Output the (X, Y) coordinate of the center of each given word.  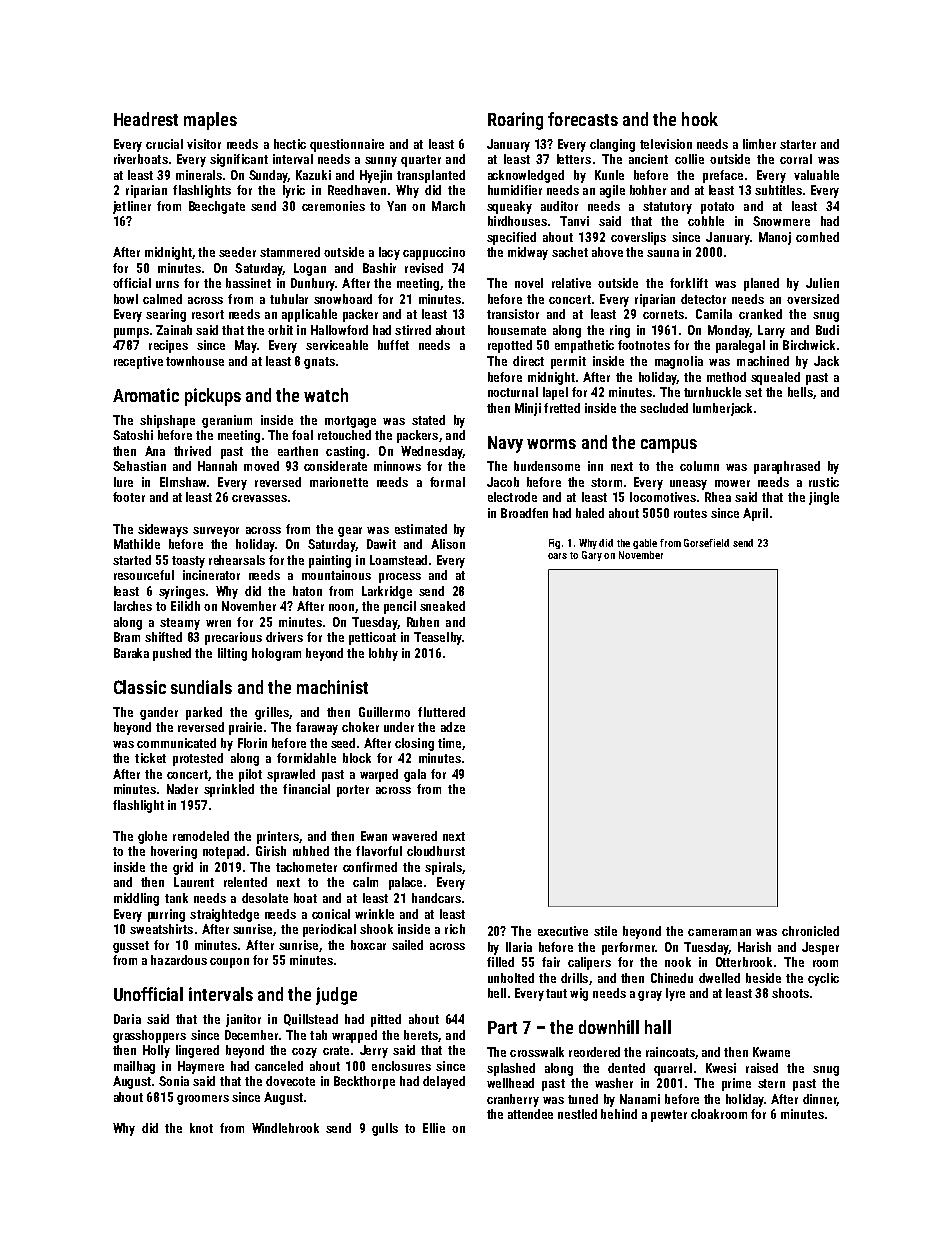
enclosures (401, 1066)
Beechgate (217, 207)
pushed (172, 654)
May (245, 346)
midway (528, 253)
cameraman (719, 932)
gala (415, 775)
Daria (127, 1019)
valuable (816, 175)
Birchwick (809, 345)
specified (511, 238)
